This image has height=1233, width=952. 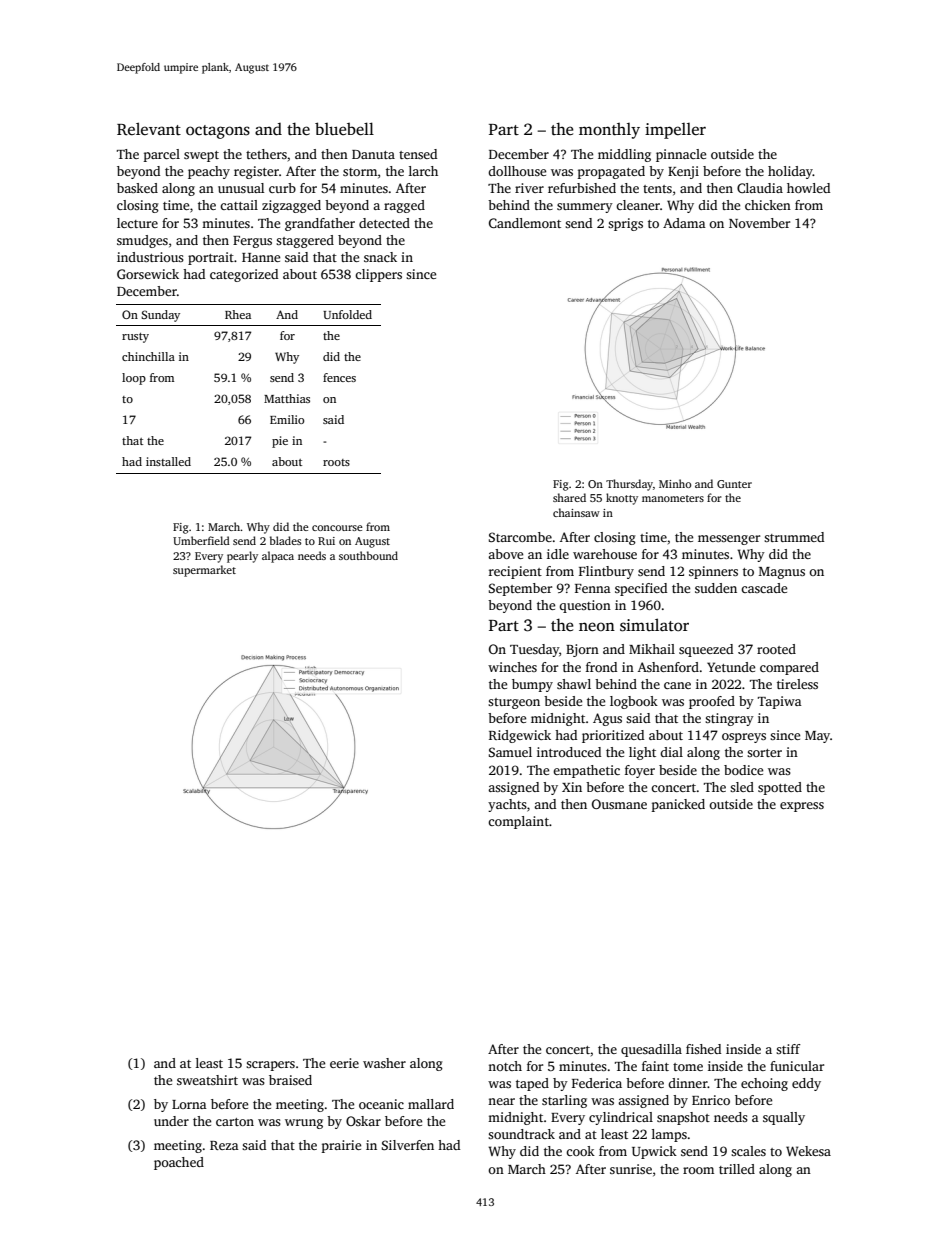 What do you see at coordinates (287, 398) in the image?
I see `Matthias` at bounding box center [287, 398].
